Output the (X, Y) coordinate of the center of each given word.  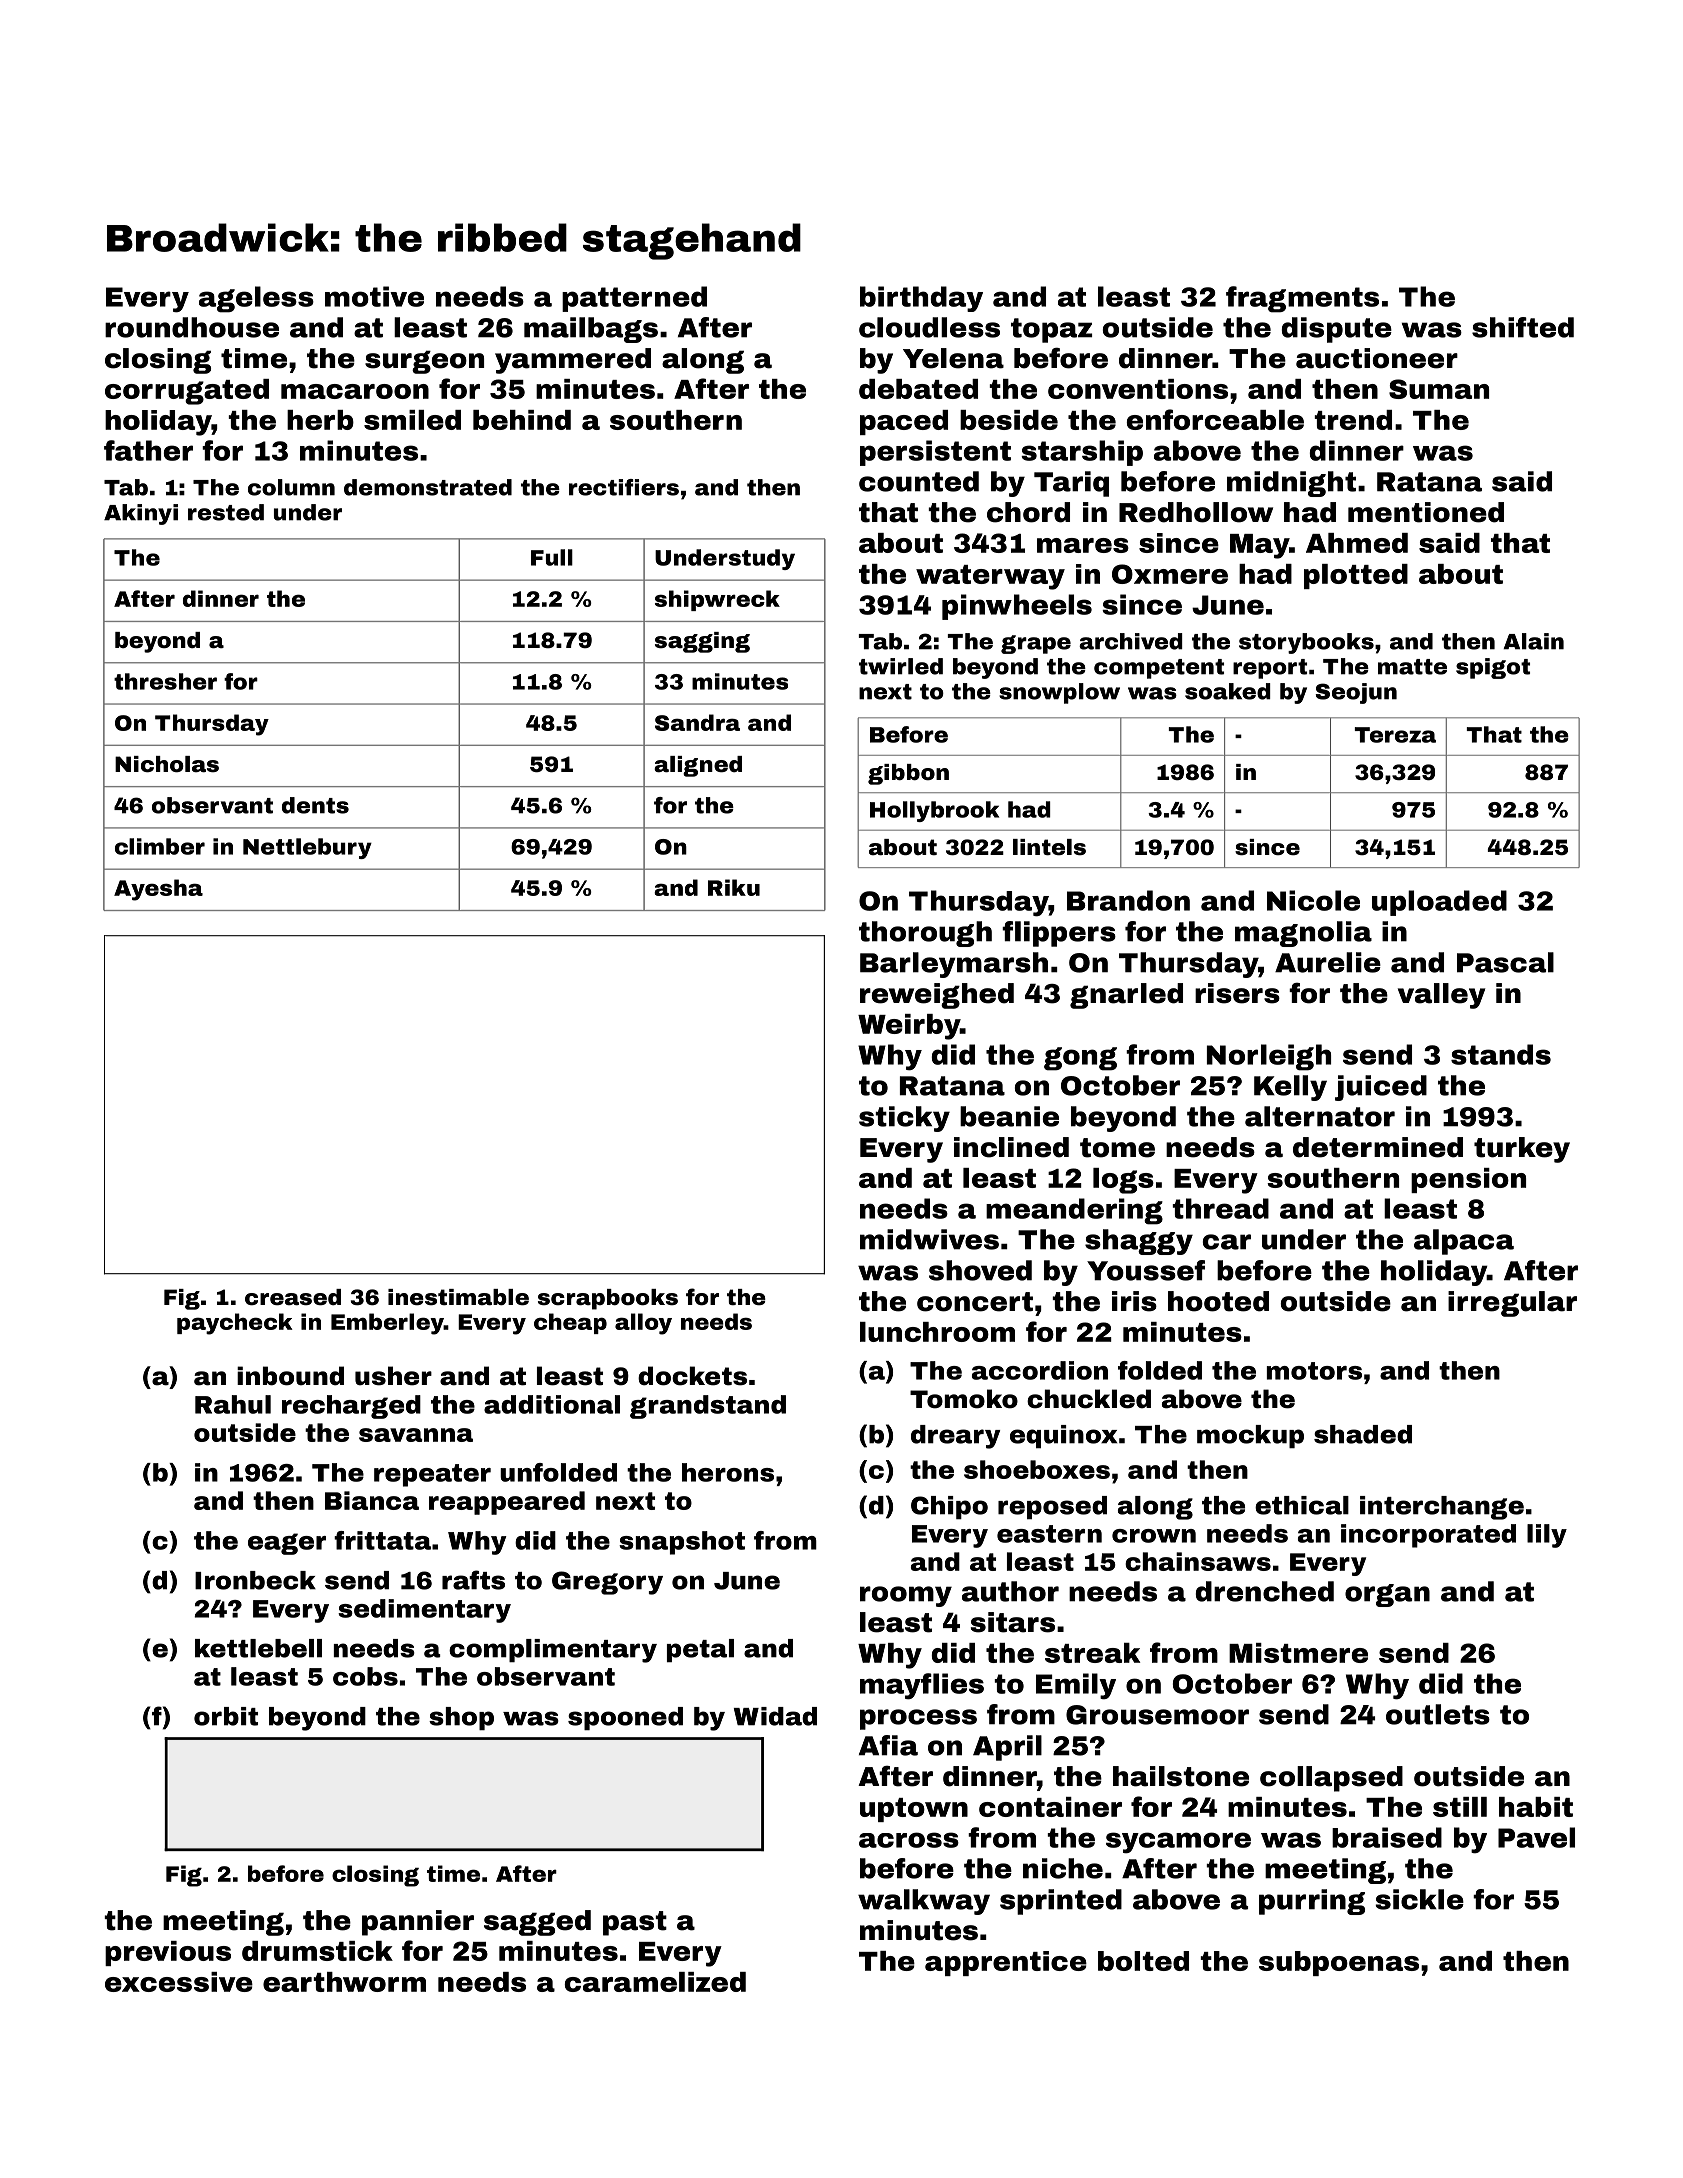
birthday (921, 299)
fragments (1302, 299)
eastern (1049, 1534)
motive (374, 296)
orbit (226, 1716)
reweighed (937, 996)
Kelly (1290, 1088)
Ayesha (158, 890)
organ (1387, 1595)
